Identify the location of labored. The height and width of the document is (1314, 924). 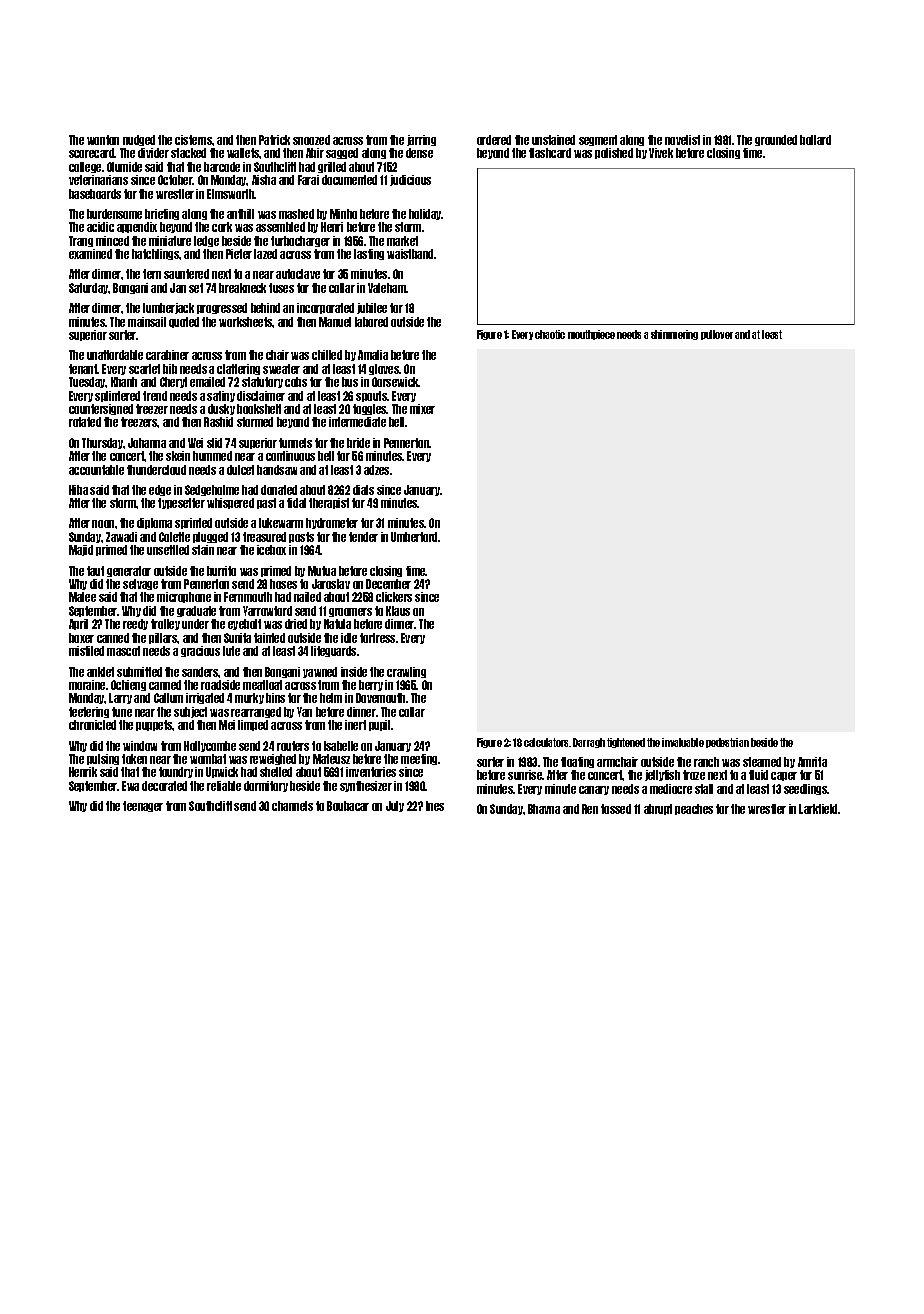
(371, 322).
